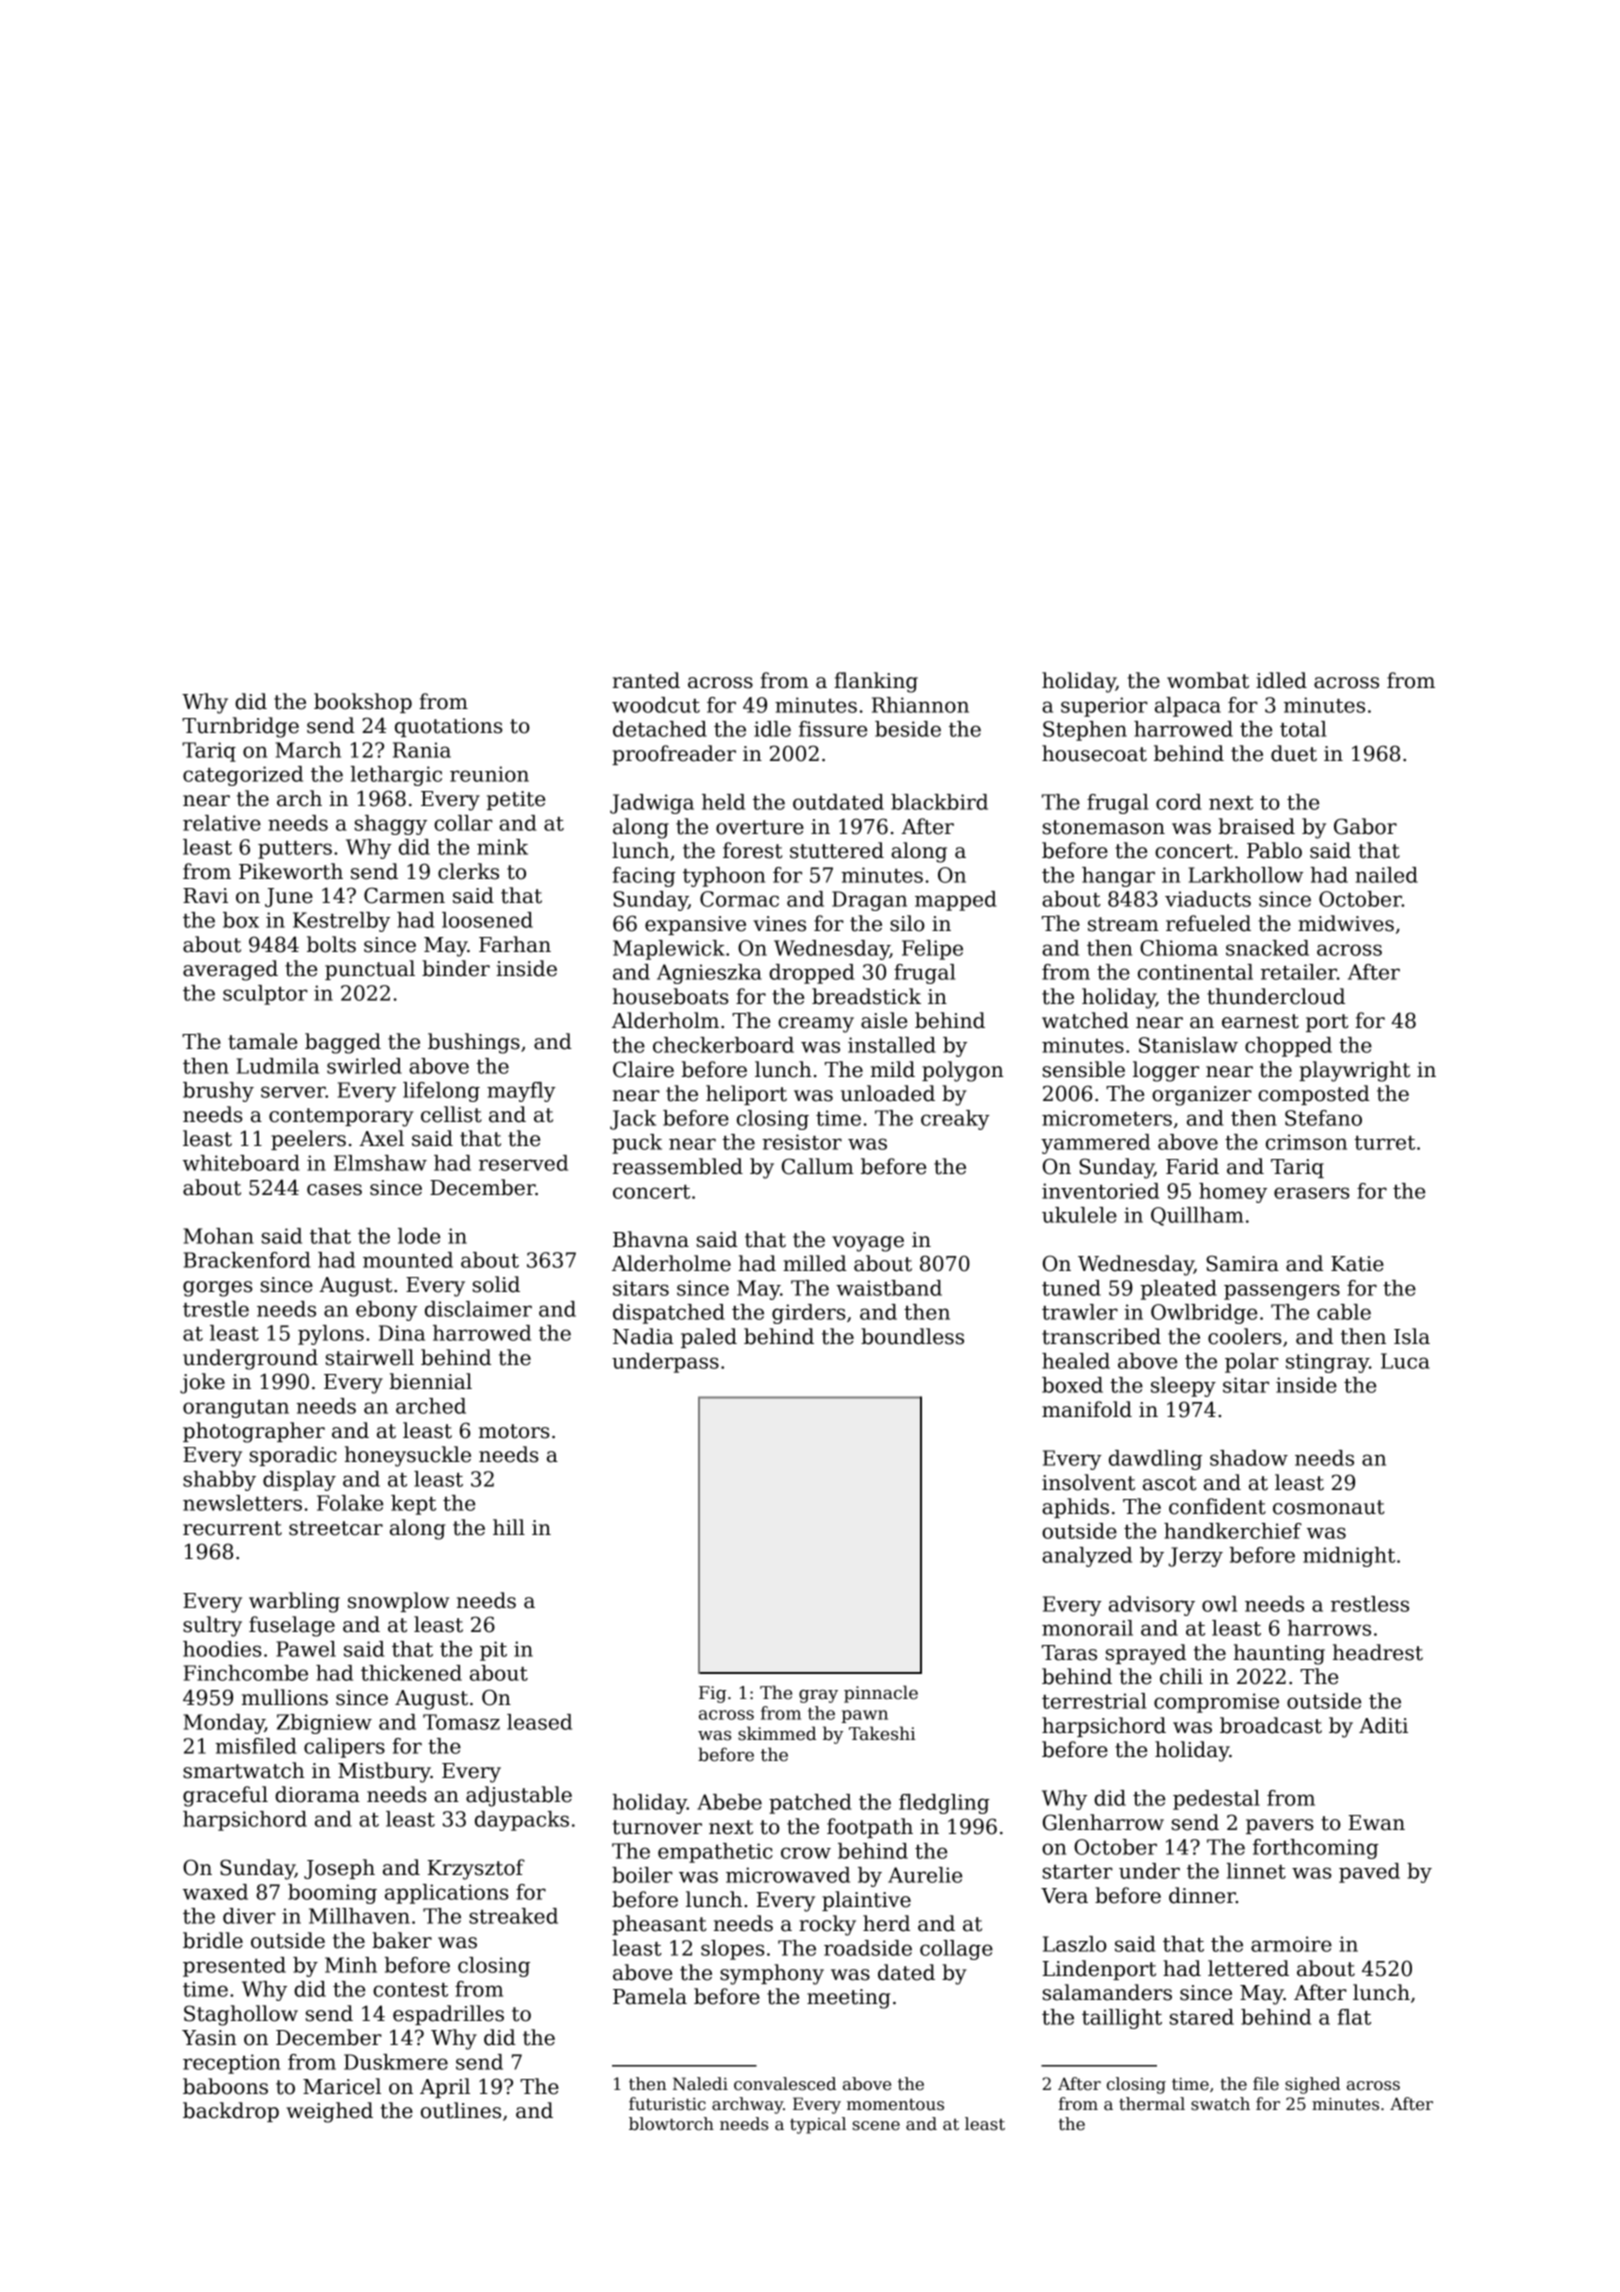  I want to click on empathetic, so click(715, 1853).
